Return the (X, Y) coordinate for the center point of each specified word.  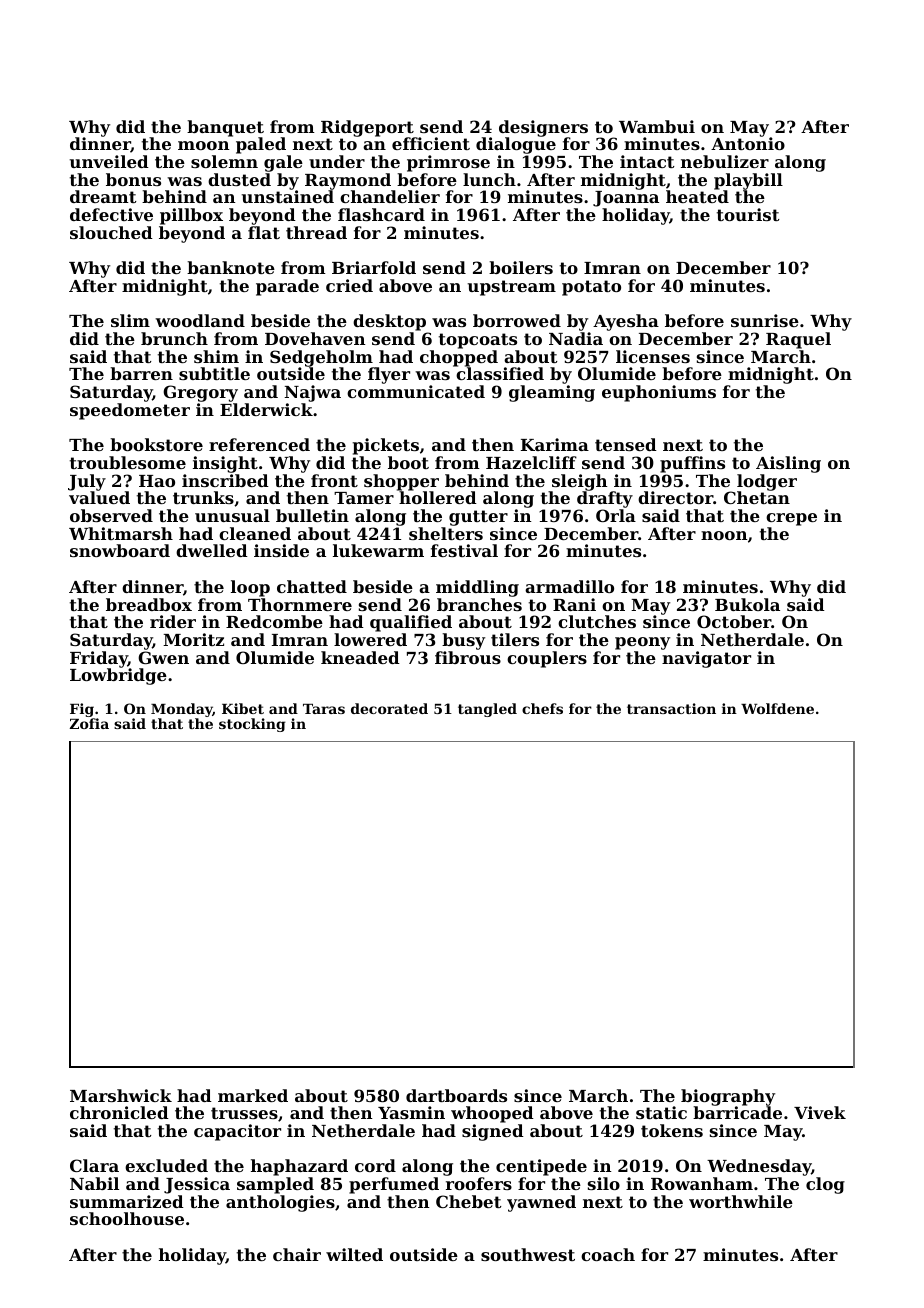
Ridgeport (367, 128)
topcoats (478, 341)
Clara (94, 1165)
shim (216, 356)
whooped (492, 1114)
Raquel (798, 340)
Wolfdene (777, 708)
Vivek (820, 1112)
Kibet (243, 708)
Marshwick (121, 1095)
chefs (542, 708)
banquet (225, 128)
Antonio (748, 143)
